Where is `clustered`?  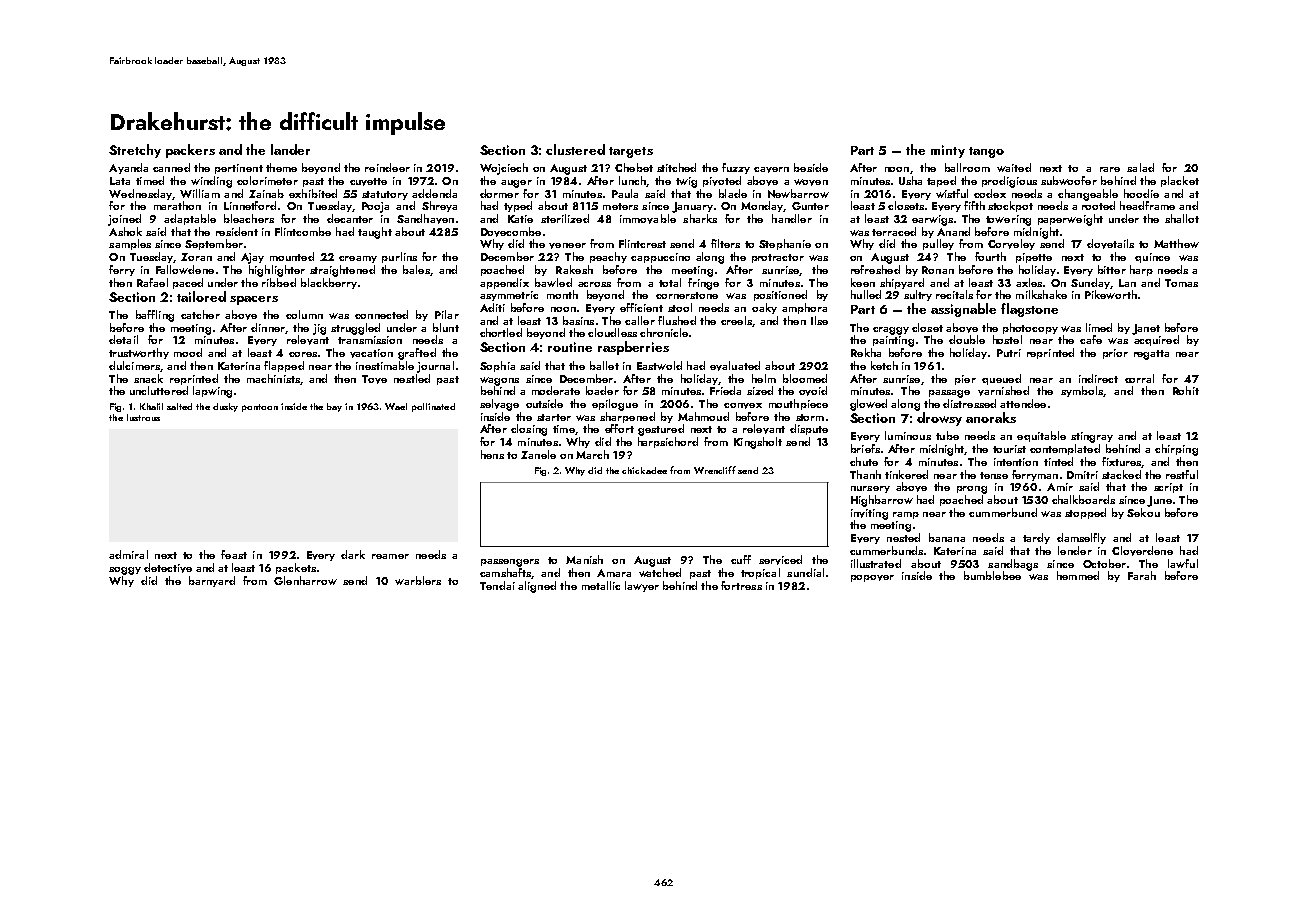
clustered is located at coordinates (575, 149).
